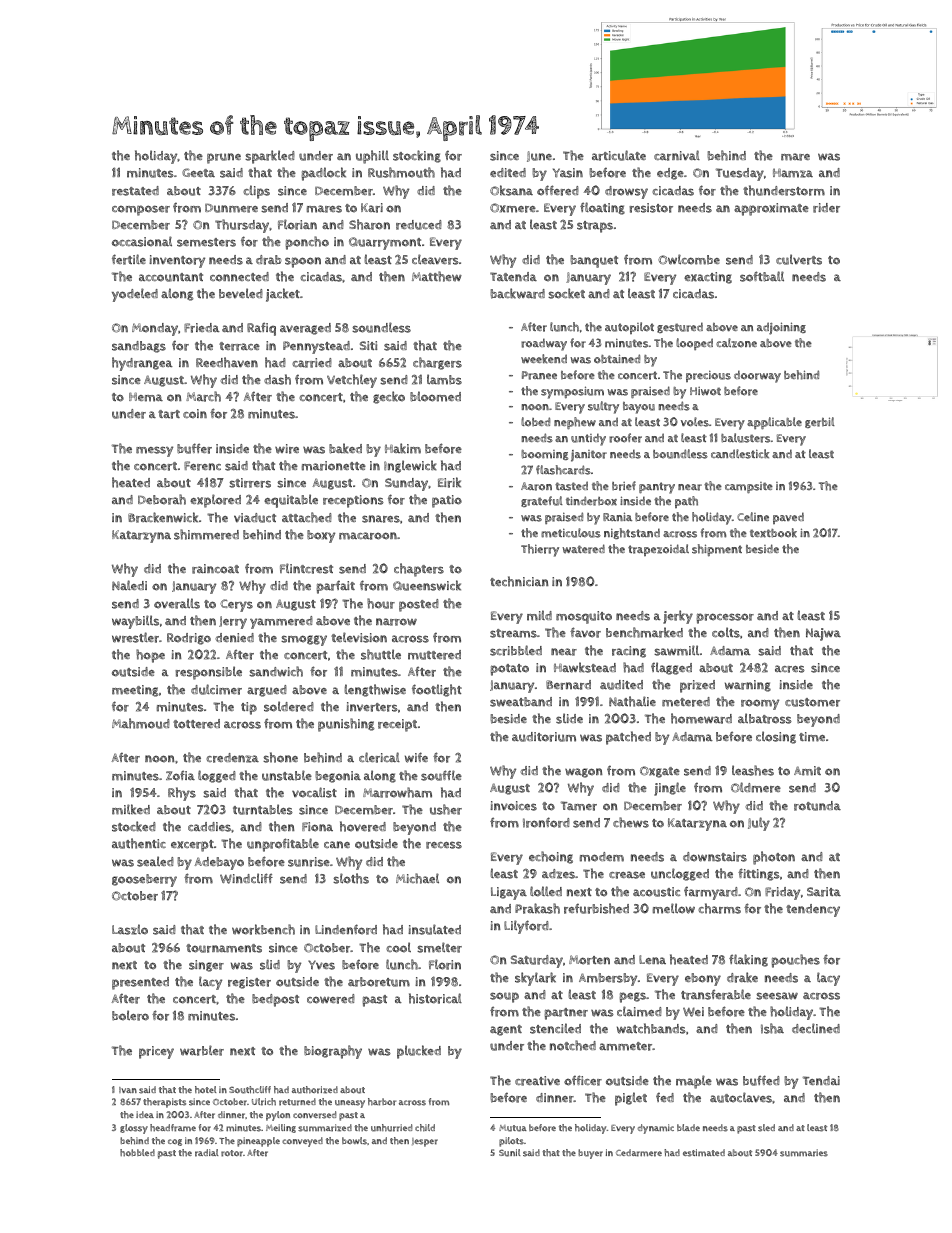 This screenshot has height=1233, width=952. What do you see at coordinates (821, 1080) in the screenshot?
I see `Tendai` at bounding box center [821, 1080].
